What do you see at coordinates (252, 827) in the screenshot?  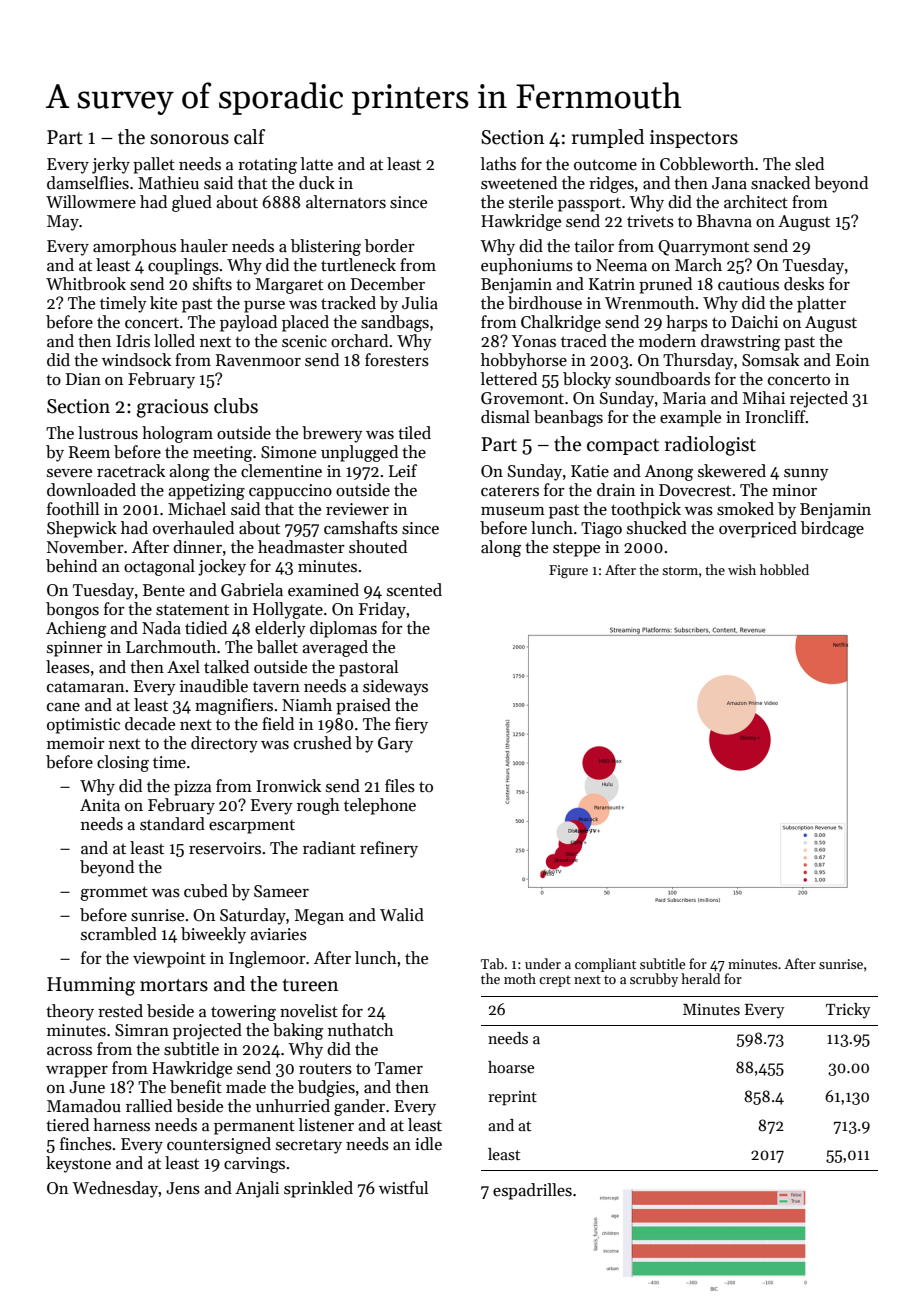 I see `escarpment` at bounding box center [252, 827].
